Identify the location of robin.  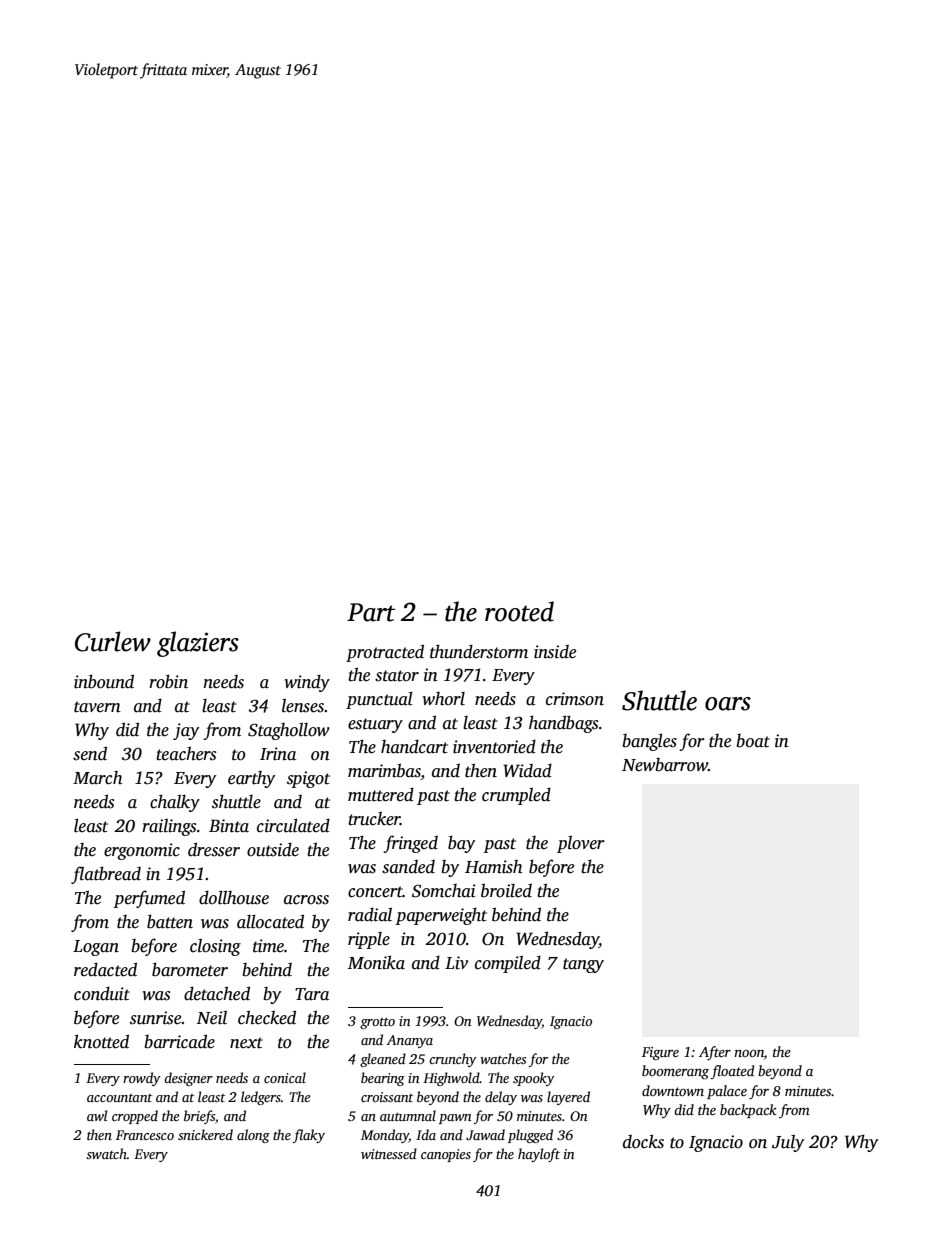
(168, 681).
